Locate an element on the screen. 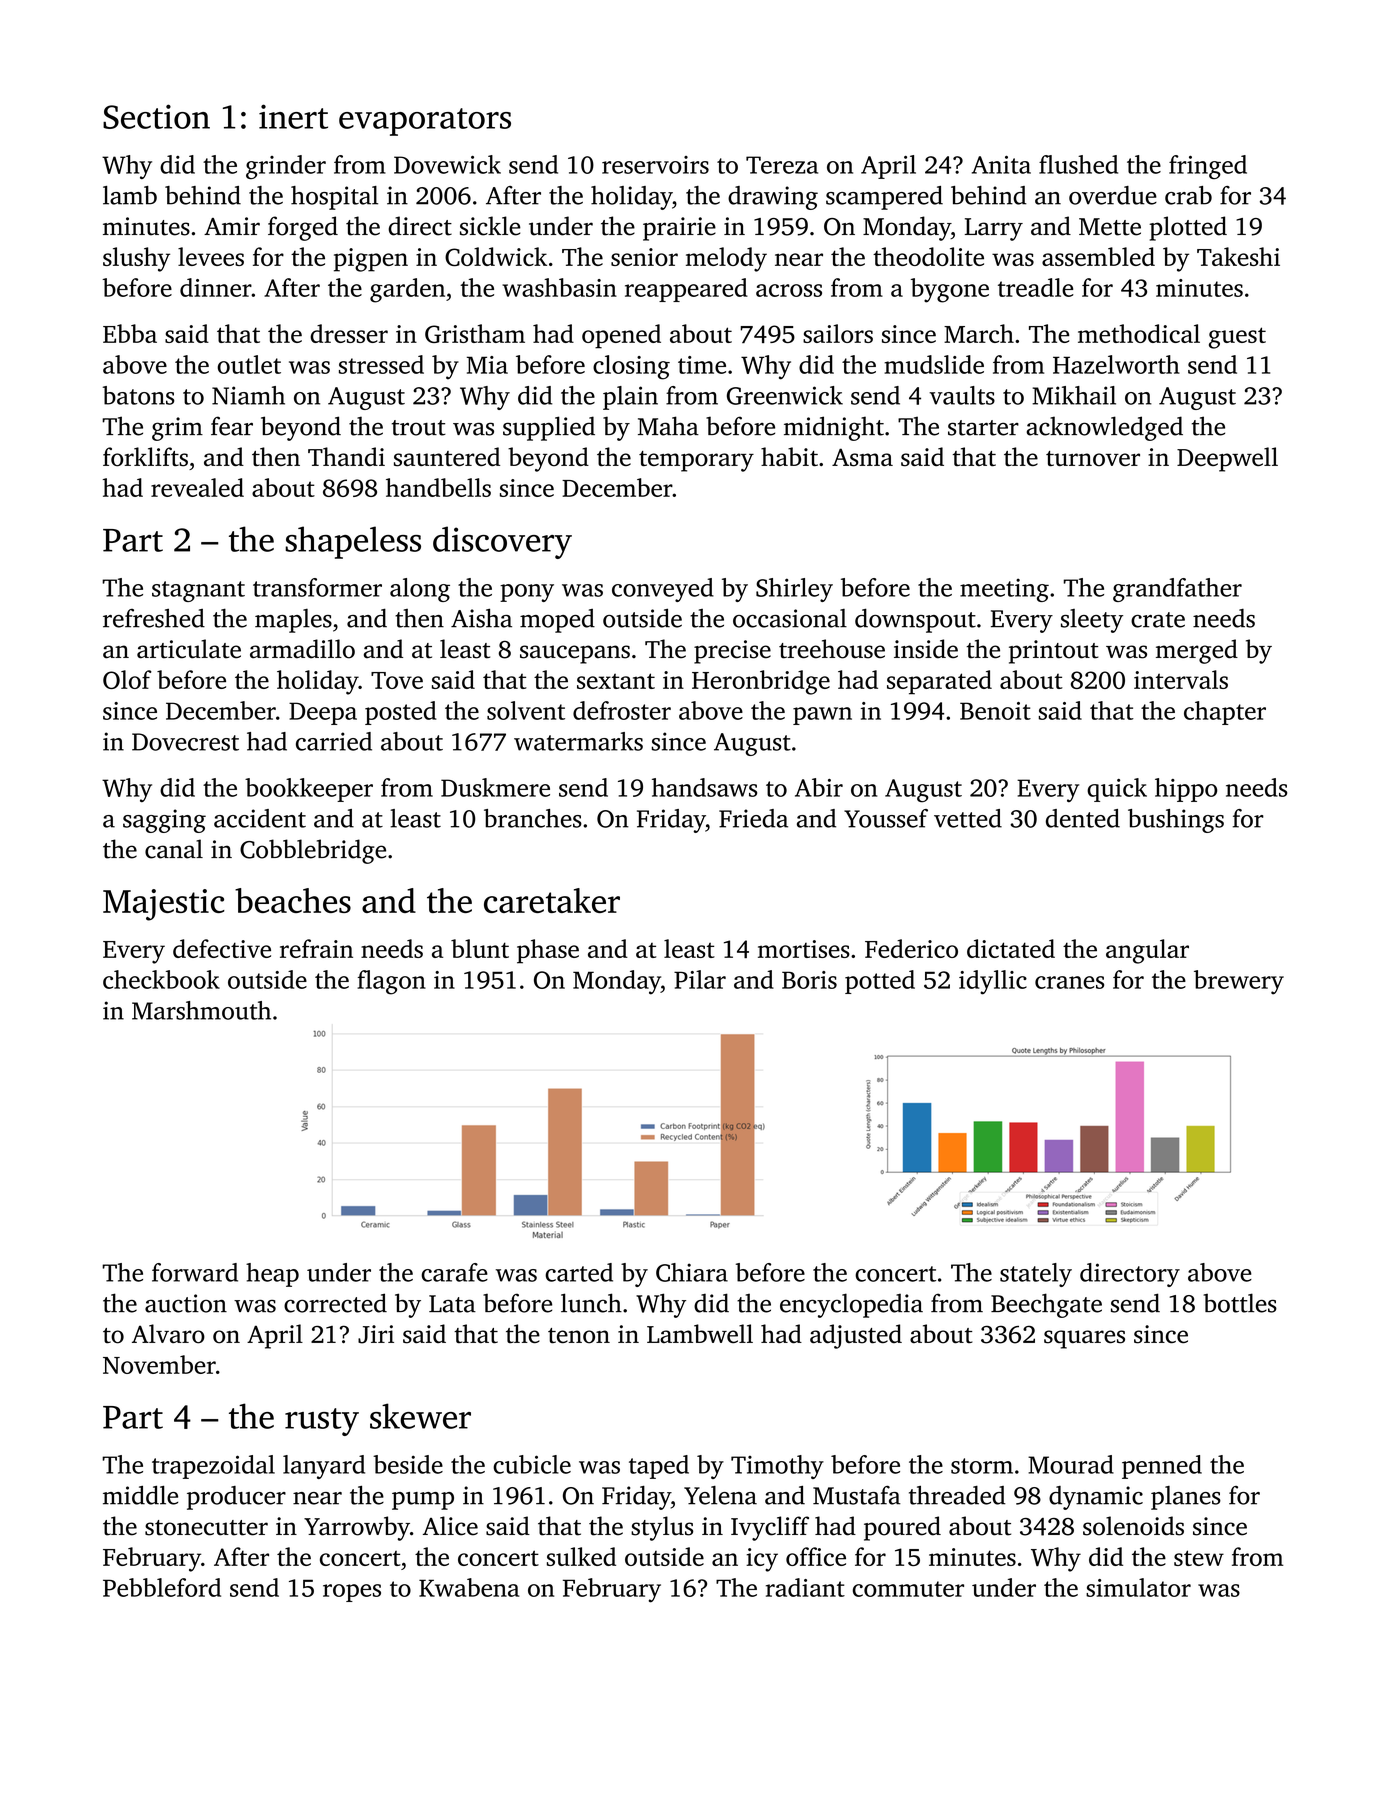 The height and width of the screenshot is (1802, 1392). ropes is located at coordinates (352, 1593).
